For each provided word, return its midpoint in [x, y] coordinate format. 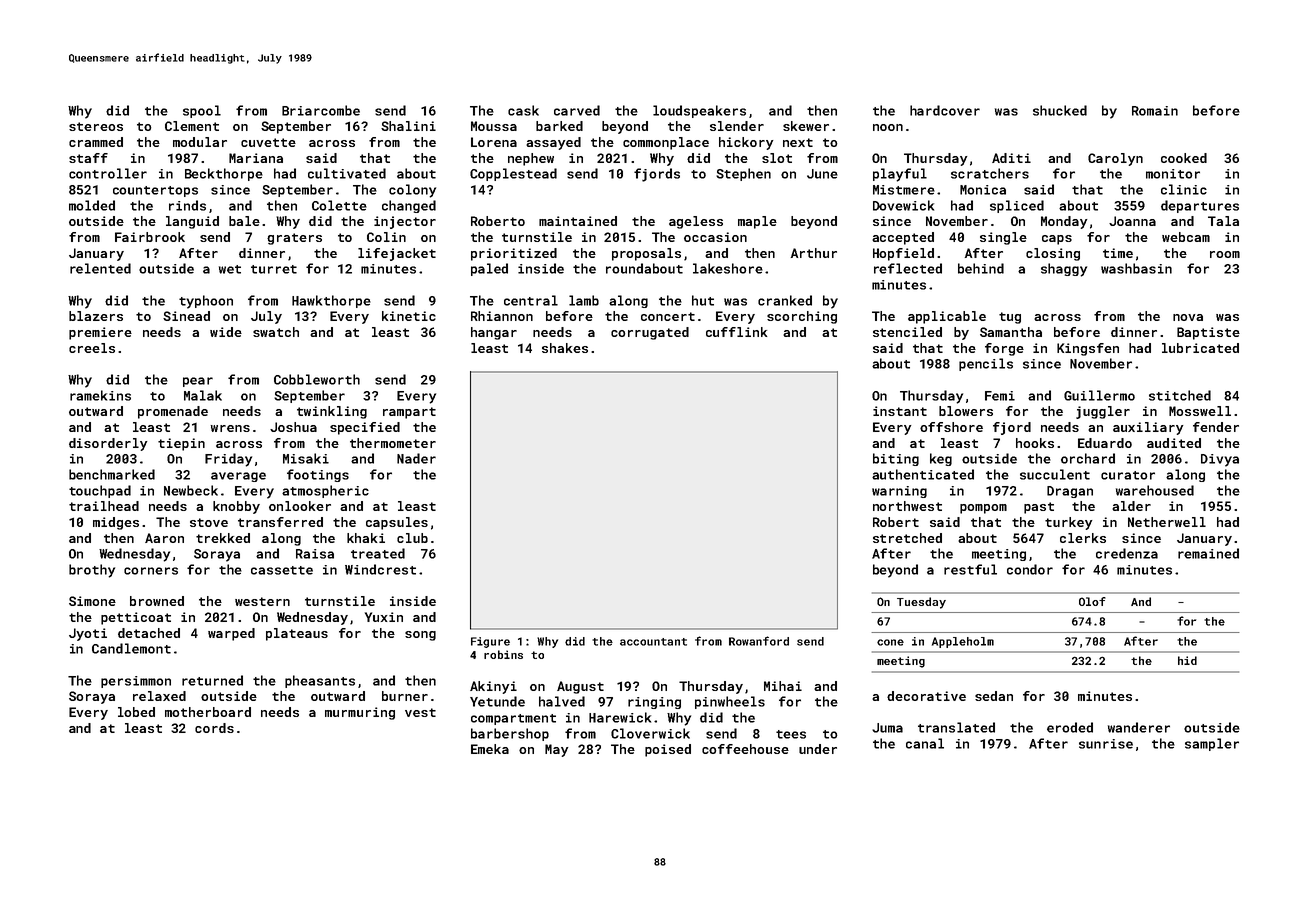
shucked [1060, 110]
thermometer [393, 443]
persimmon [136, 682]
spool [202, 111]
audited [1174, 443]
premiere [100, 333]
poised [668, 750]
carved [577, 110]
